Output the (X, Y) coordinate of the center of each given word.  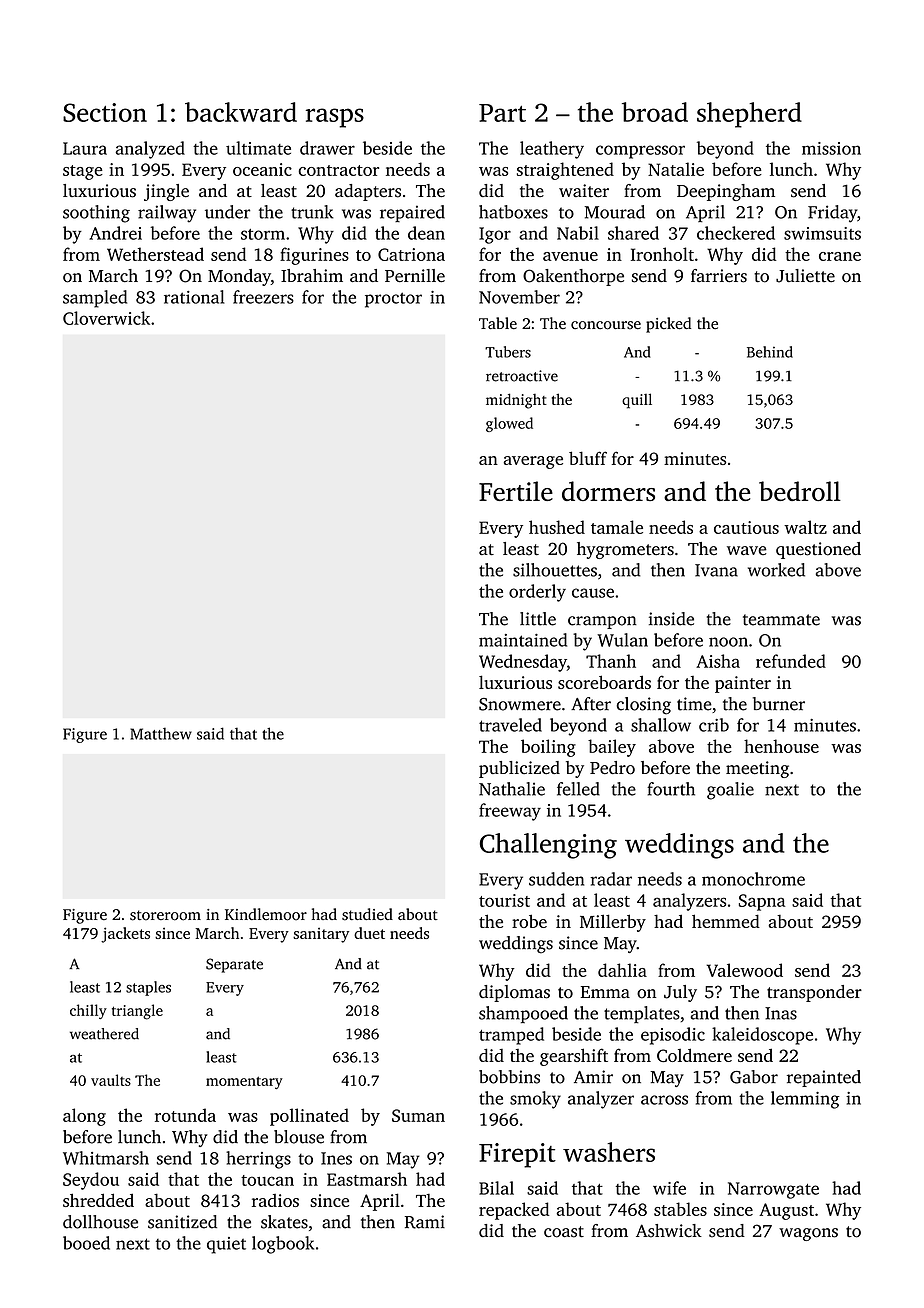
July (680, 993)
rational (194, 297)
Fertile (516, 491)
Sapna (762, 902)
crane (840, 256)
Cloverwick (106, 318)
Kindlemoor (266, 914)
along (84, 1117)
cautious (746, 527)
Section (105, 112)
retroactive (522, 376)
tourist (504, 900)
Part (502, 113)
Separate (234, 965)
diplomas (514, 993)
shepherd (749, 115)
